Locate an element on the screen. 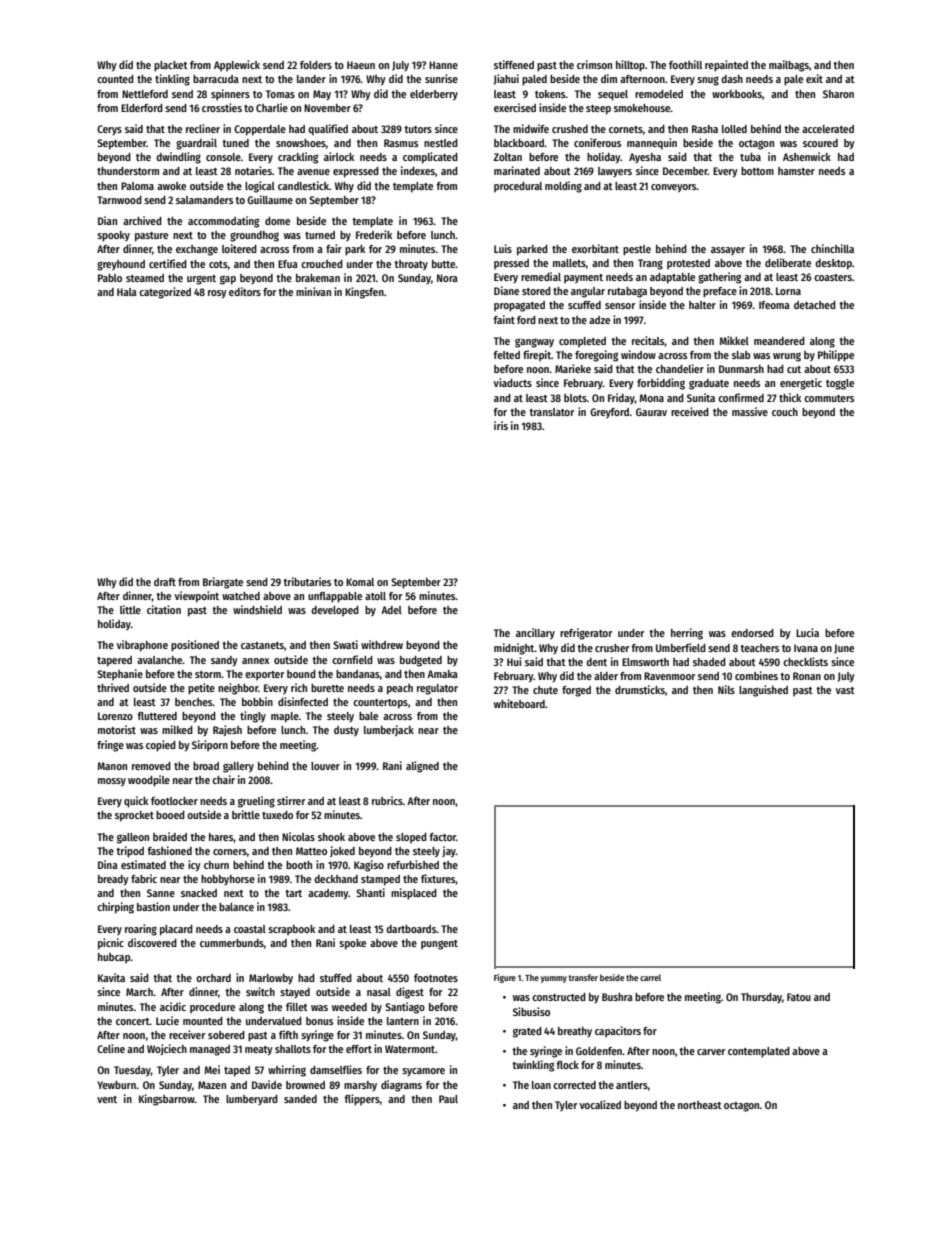  carrel is located at coordinates (650, 977).
